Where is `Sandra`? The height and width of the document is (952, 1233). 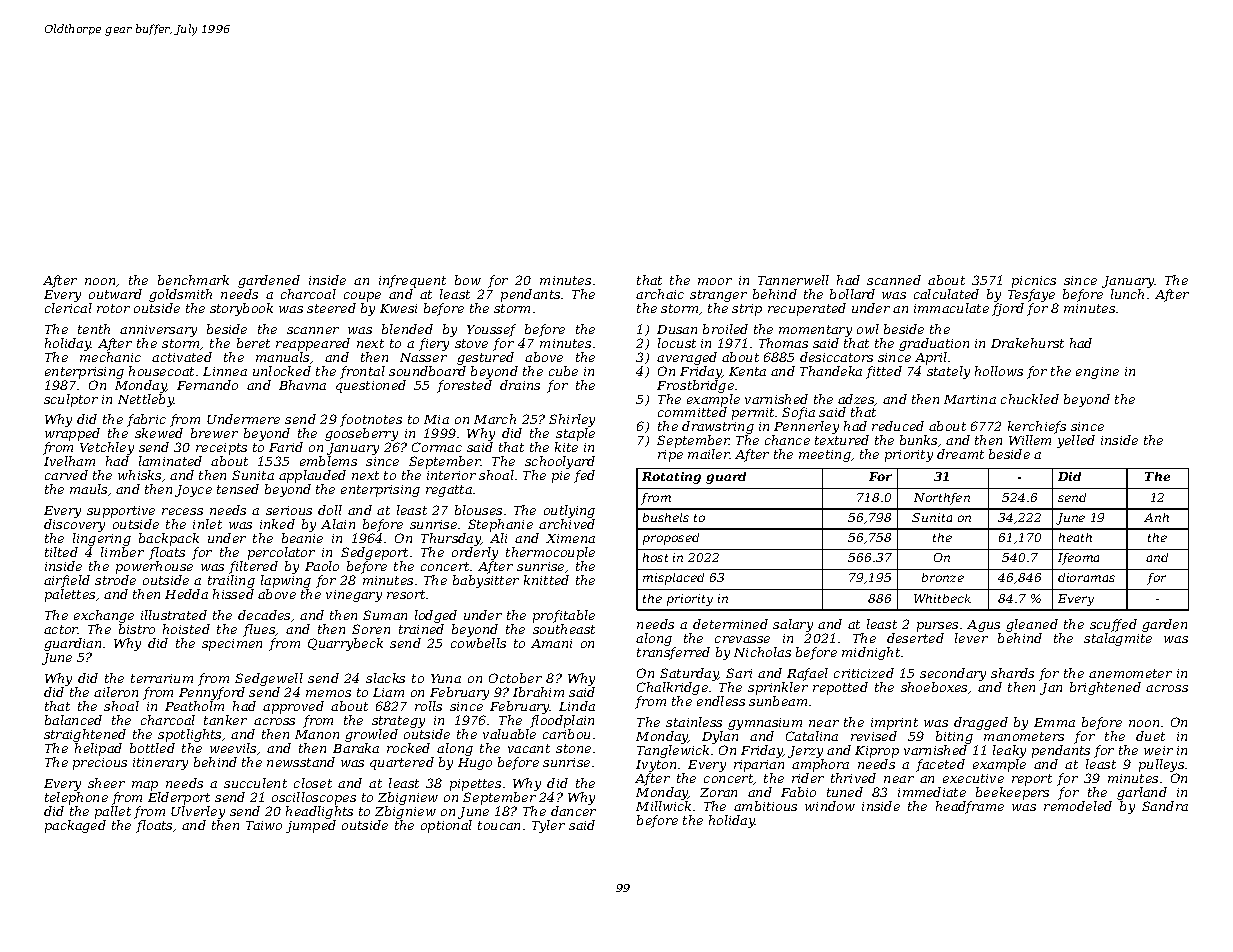
Sandra is located at coordinates (1165, 806).
